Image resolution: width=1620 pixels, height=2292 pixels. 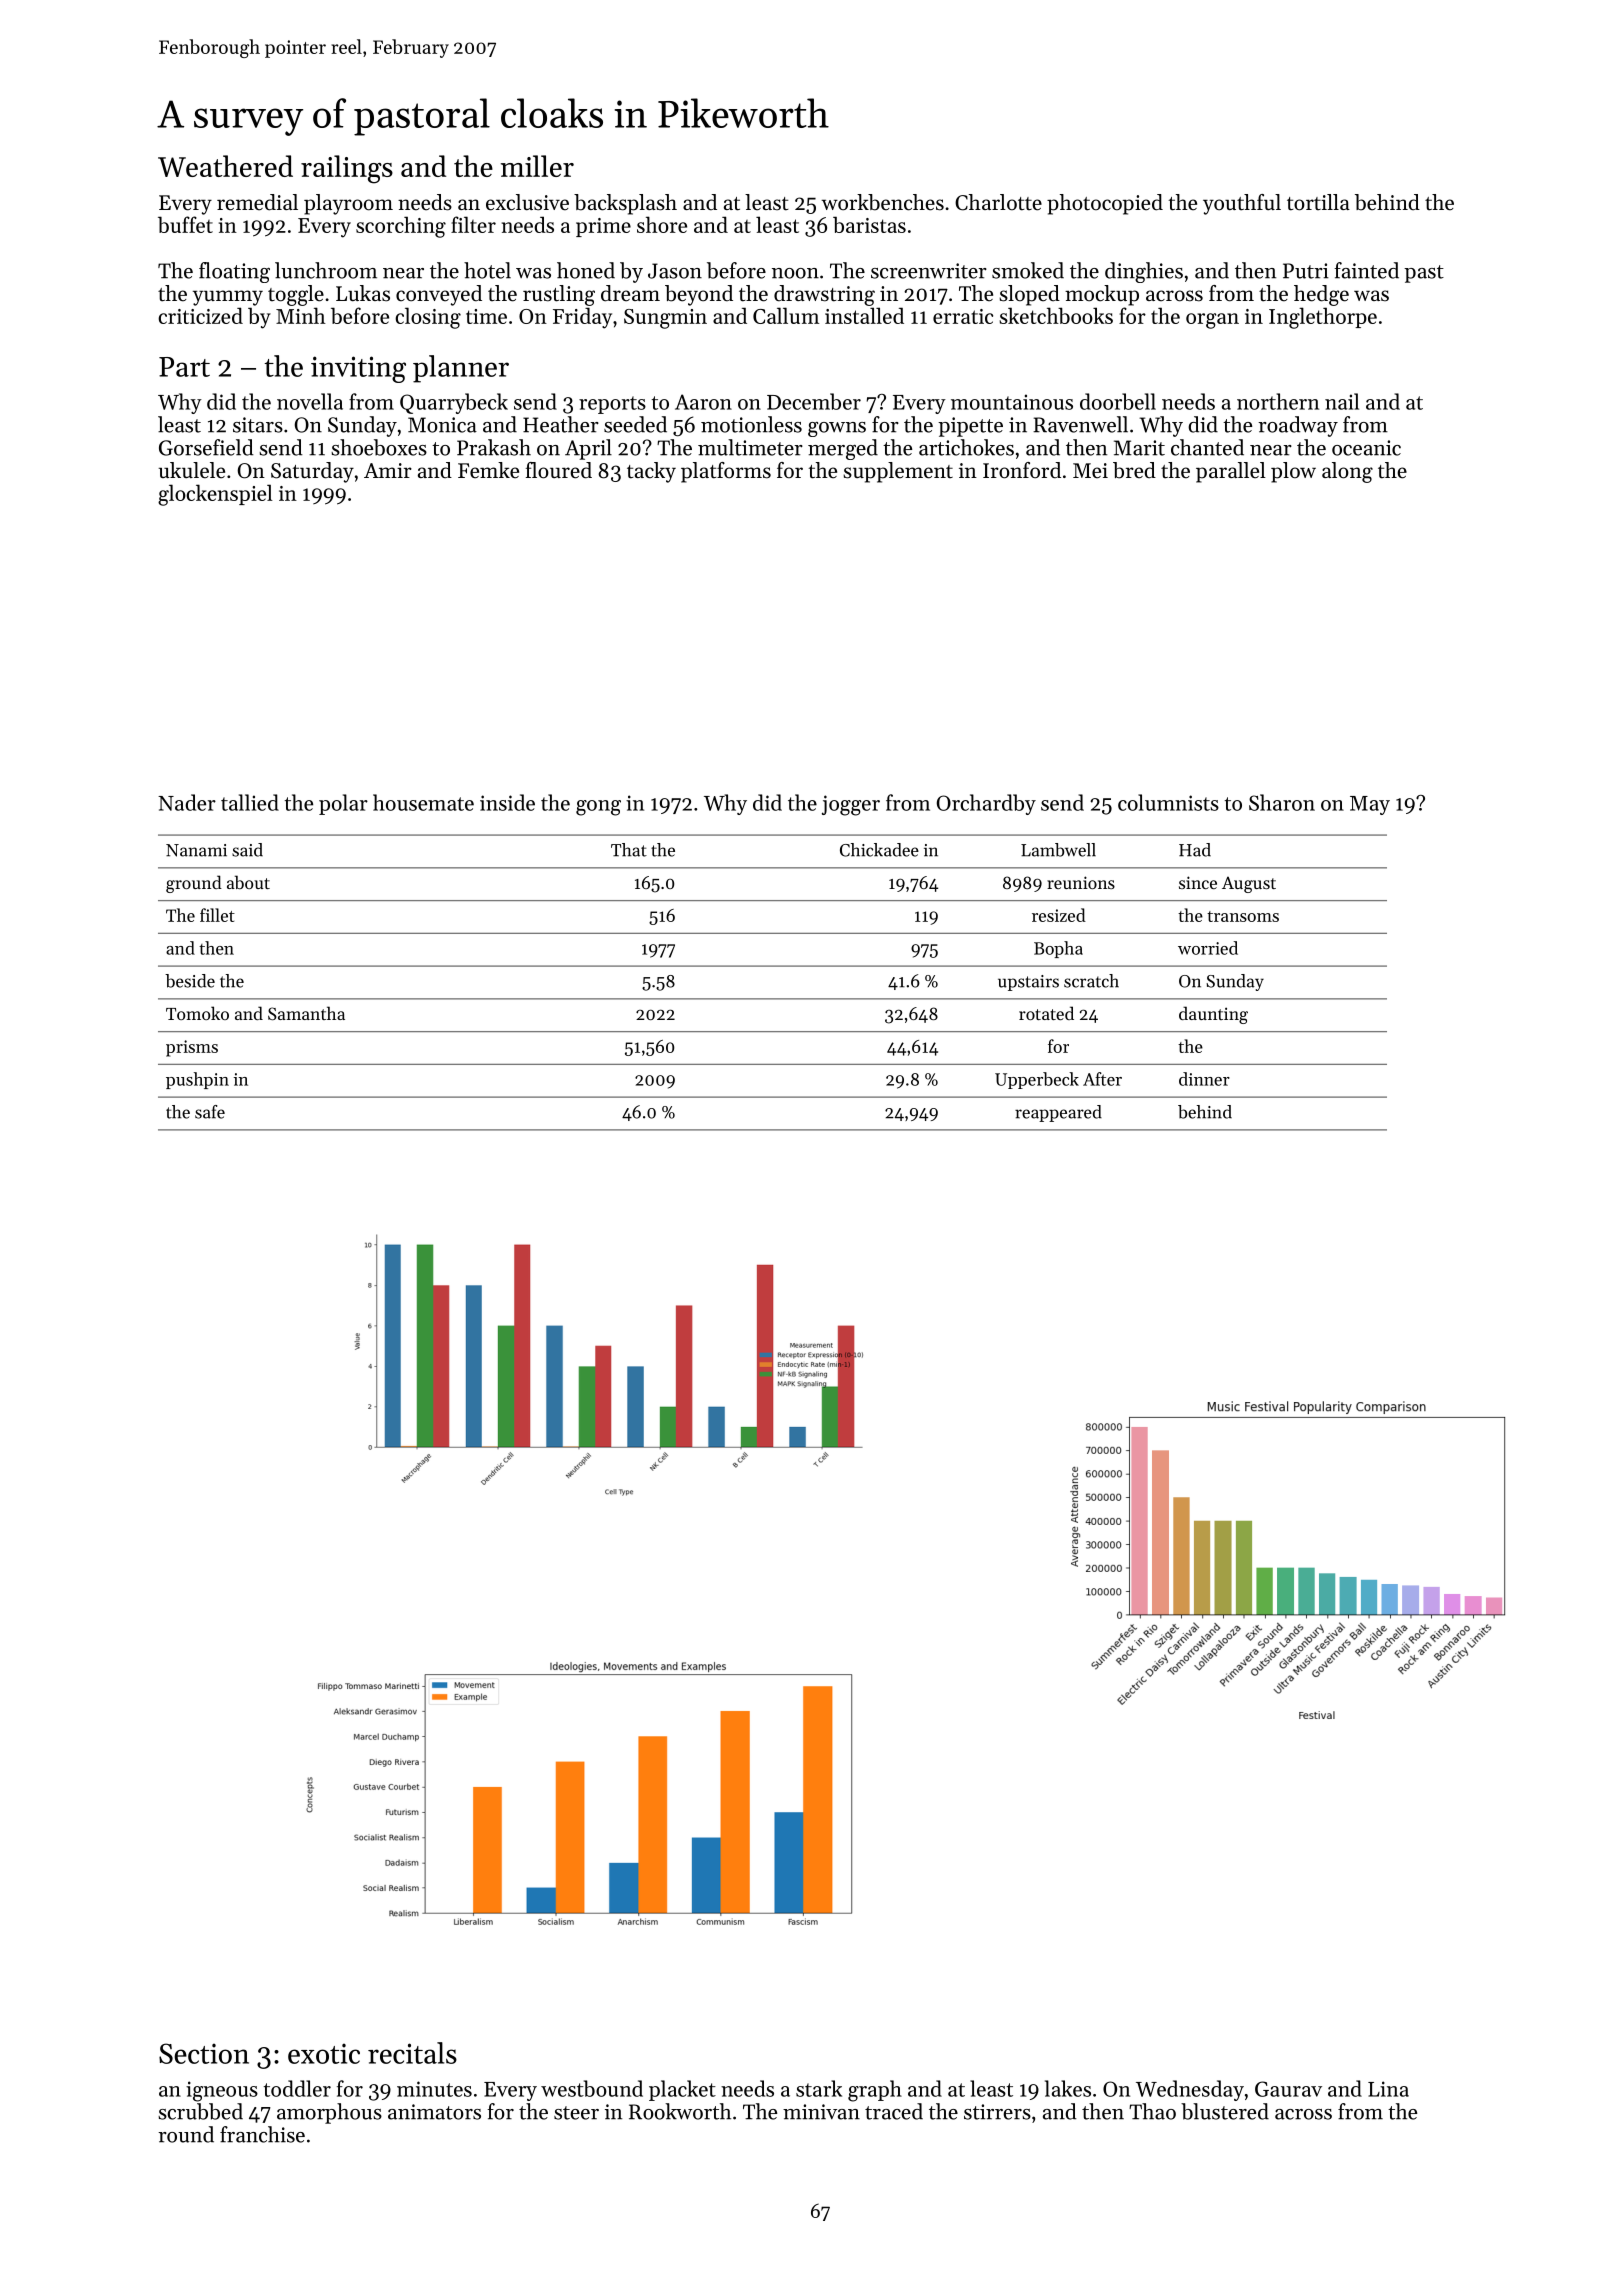 What do you see at coordinates (1282, 802) in the screenshot?
I see `Sharon` at bounding box center [1282, 802].
